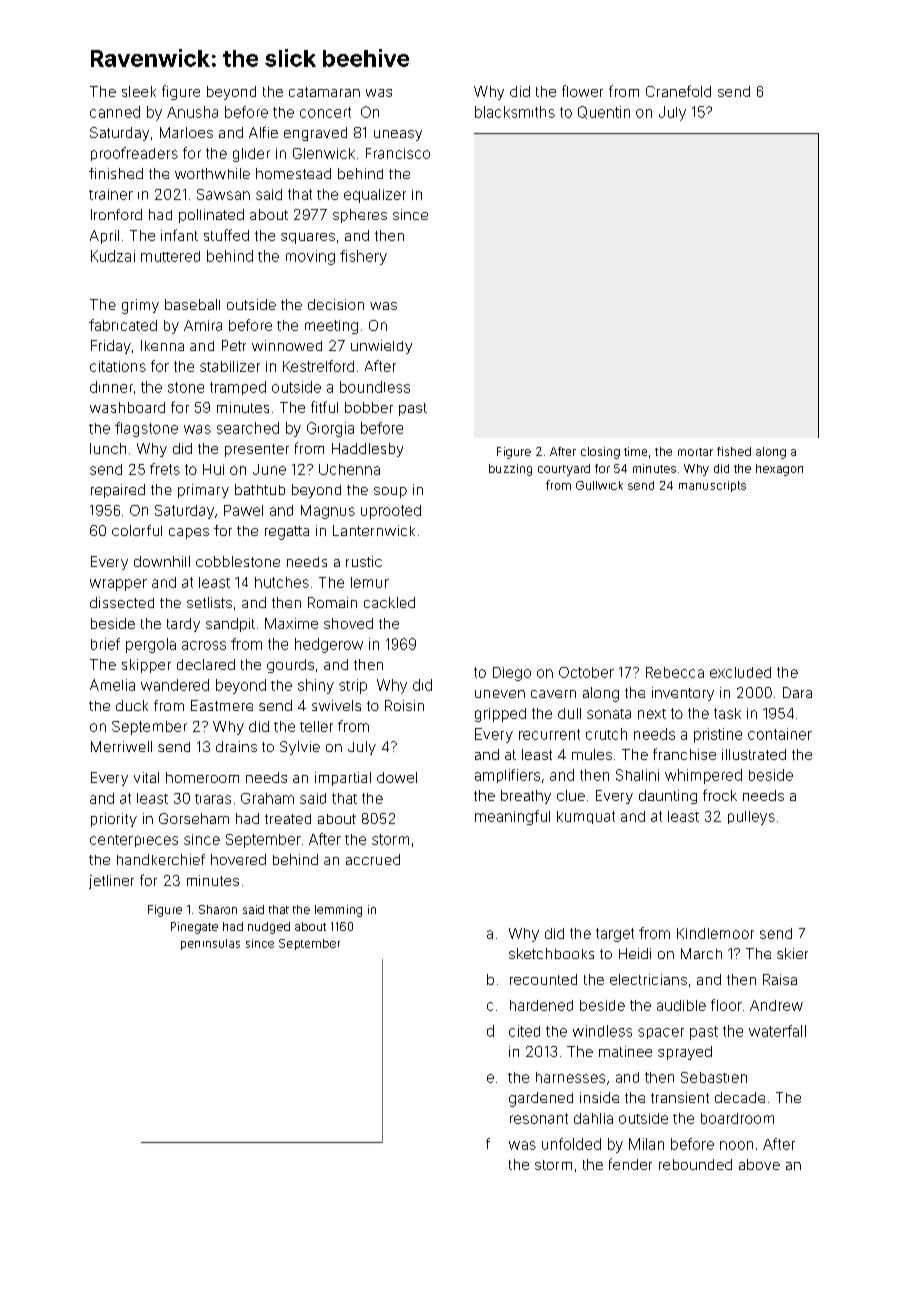 The image size is (908, 1316). What do you see at coordinates (192, 112) in the image?
I see `Anusha` at bounding box center [192, 112].
